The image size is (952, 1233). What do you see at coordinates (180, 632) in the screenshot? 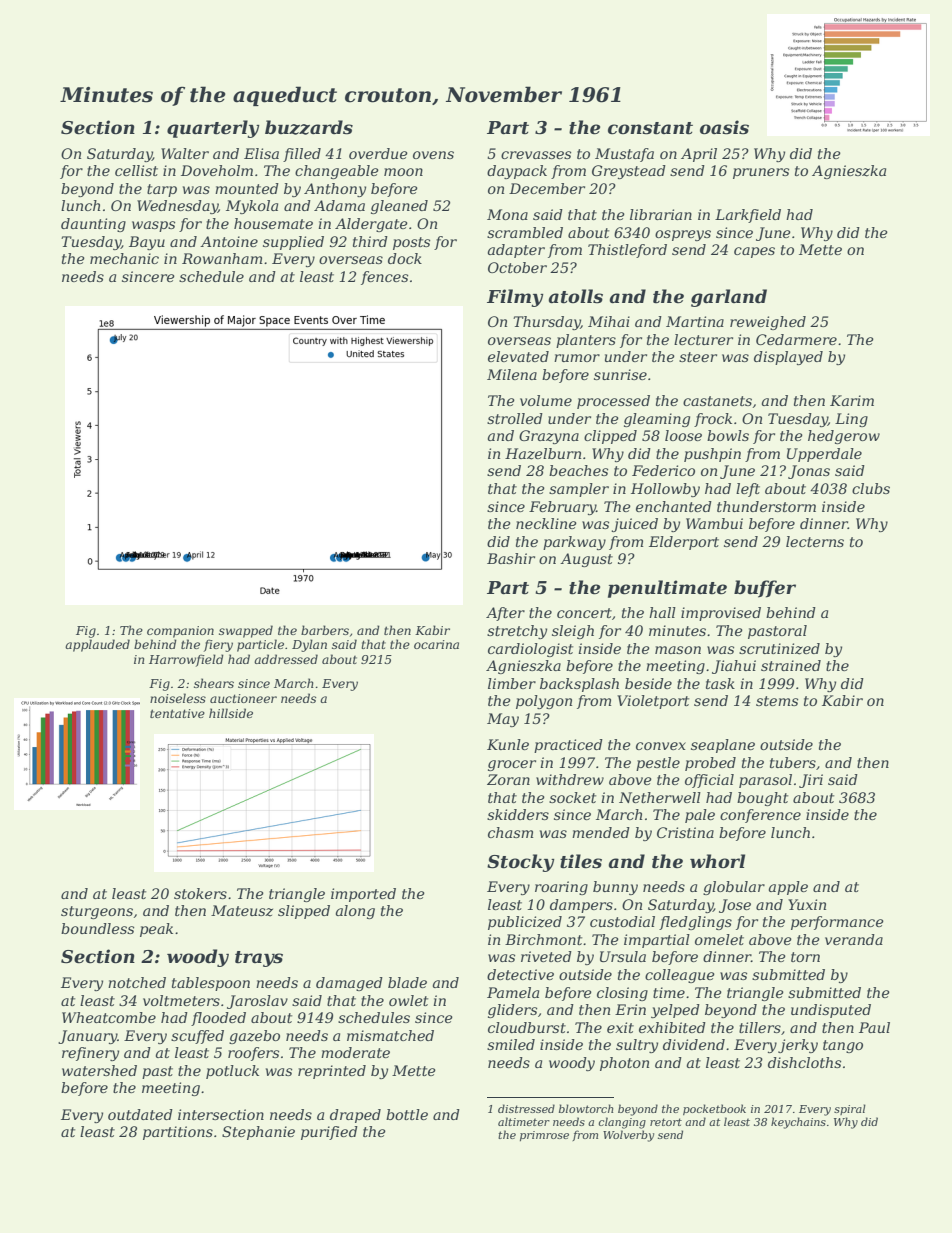
I see `companion` at bounding box center [180, 632].
